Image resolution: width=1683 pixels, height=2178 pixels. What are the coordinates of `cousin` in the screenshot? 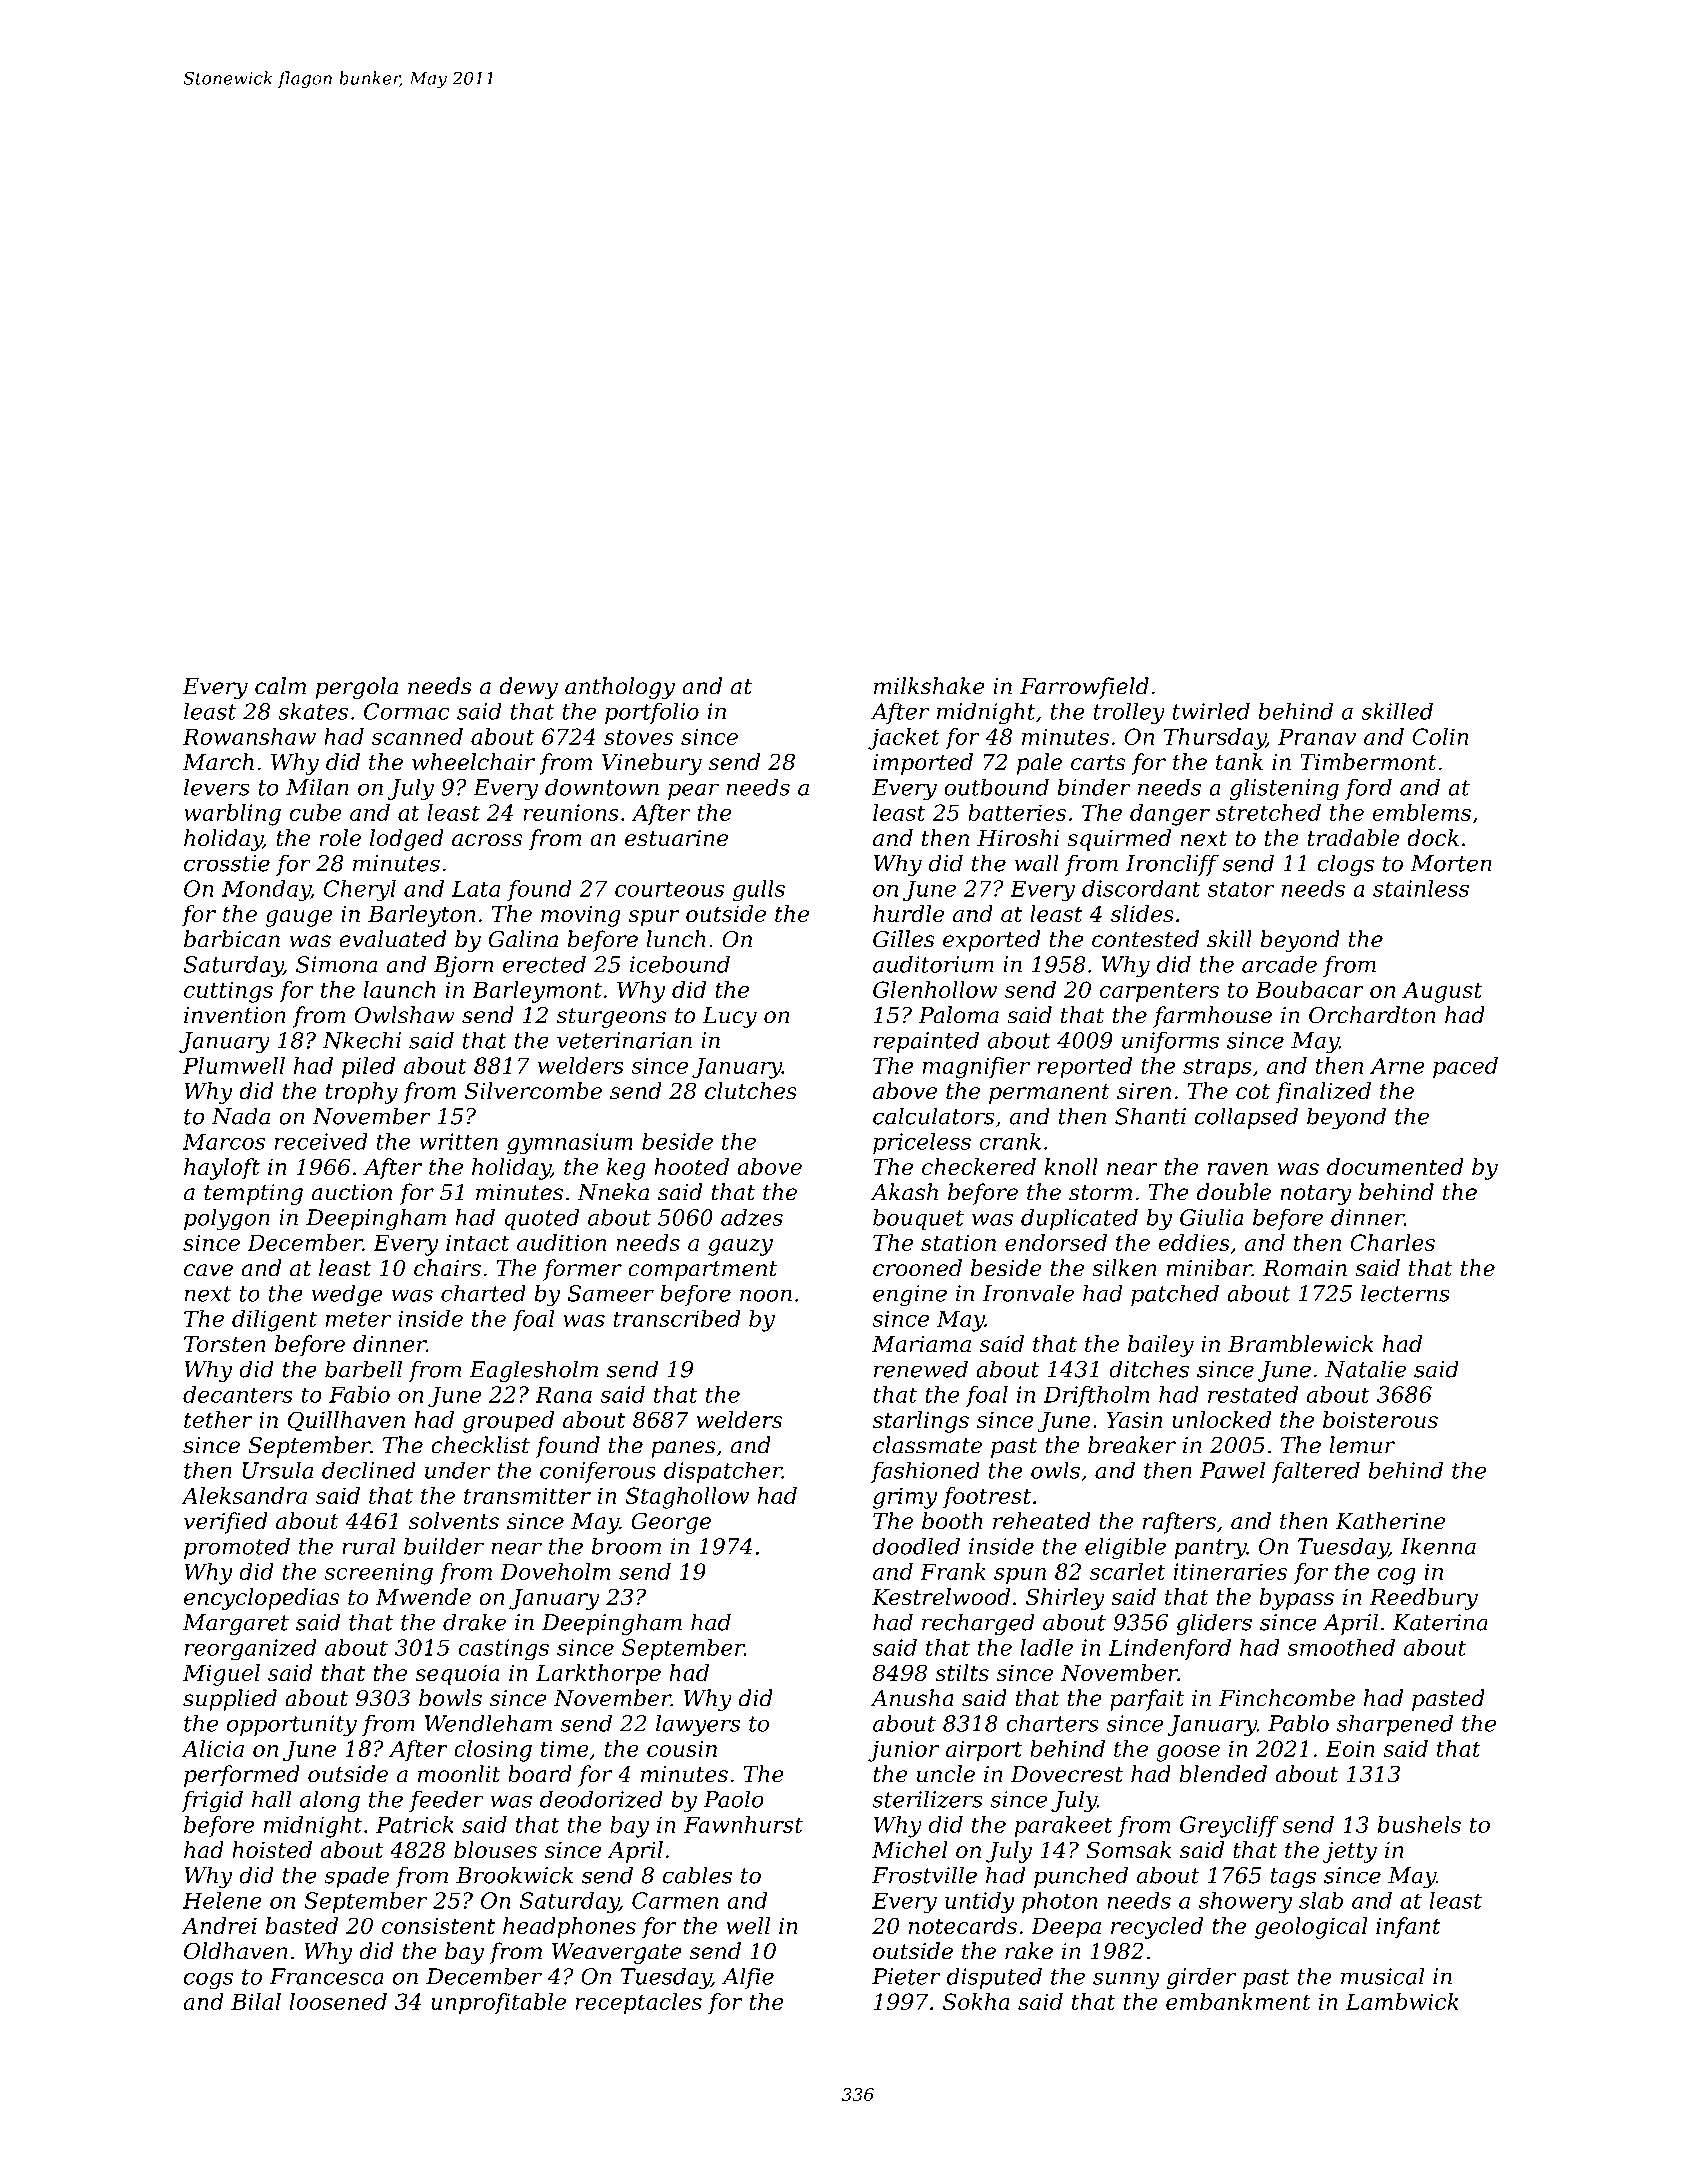 It's located at (682, 1748).
